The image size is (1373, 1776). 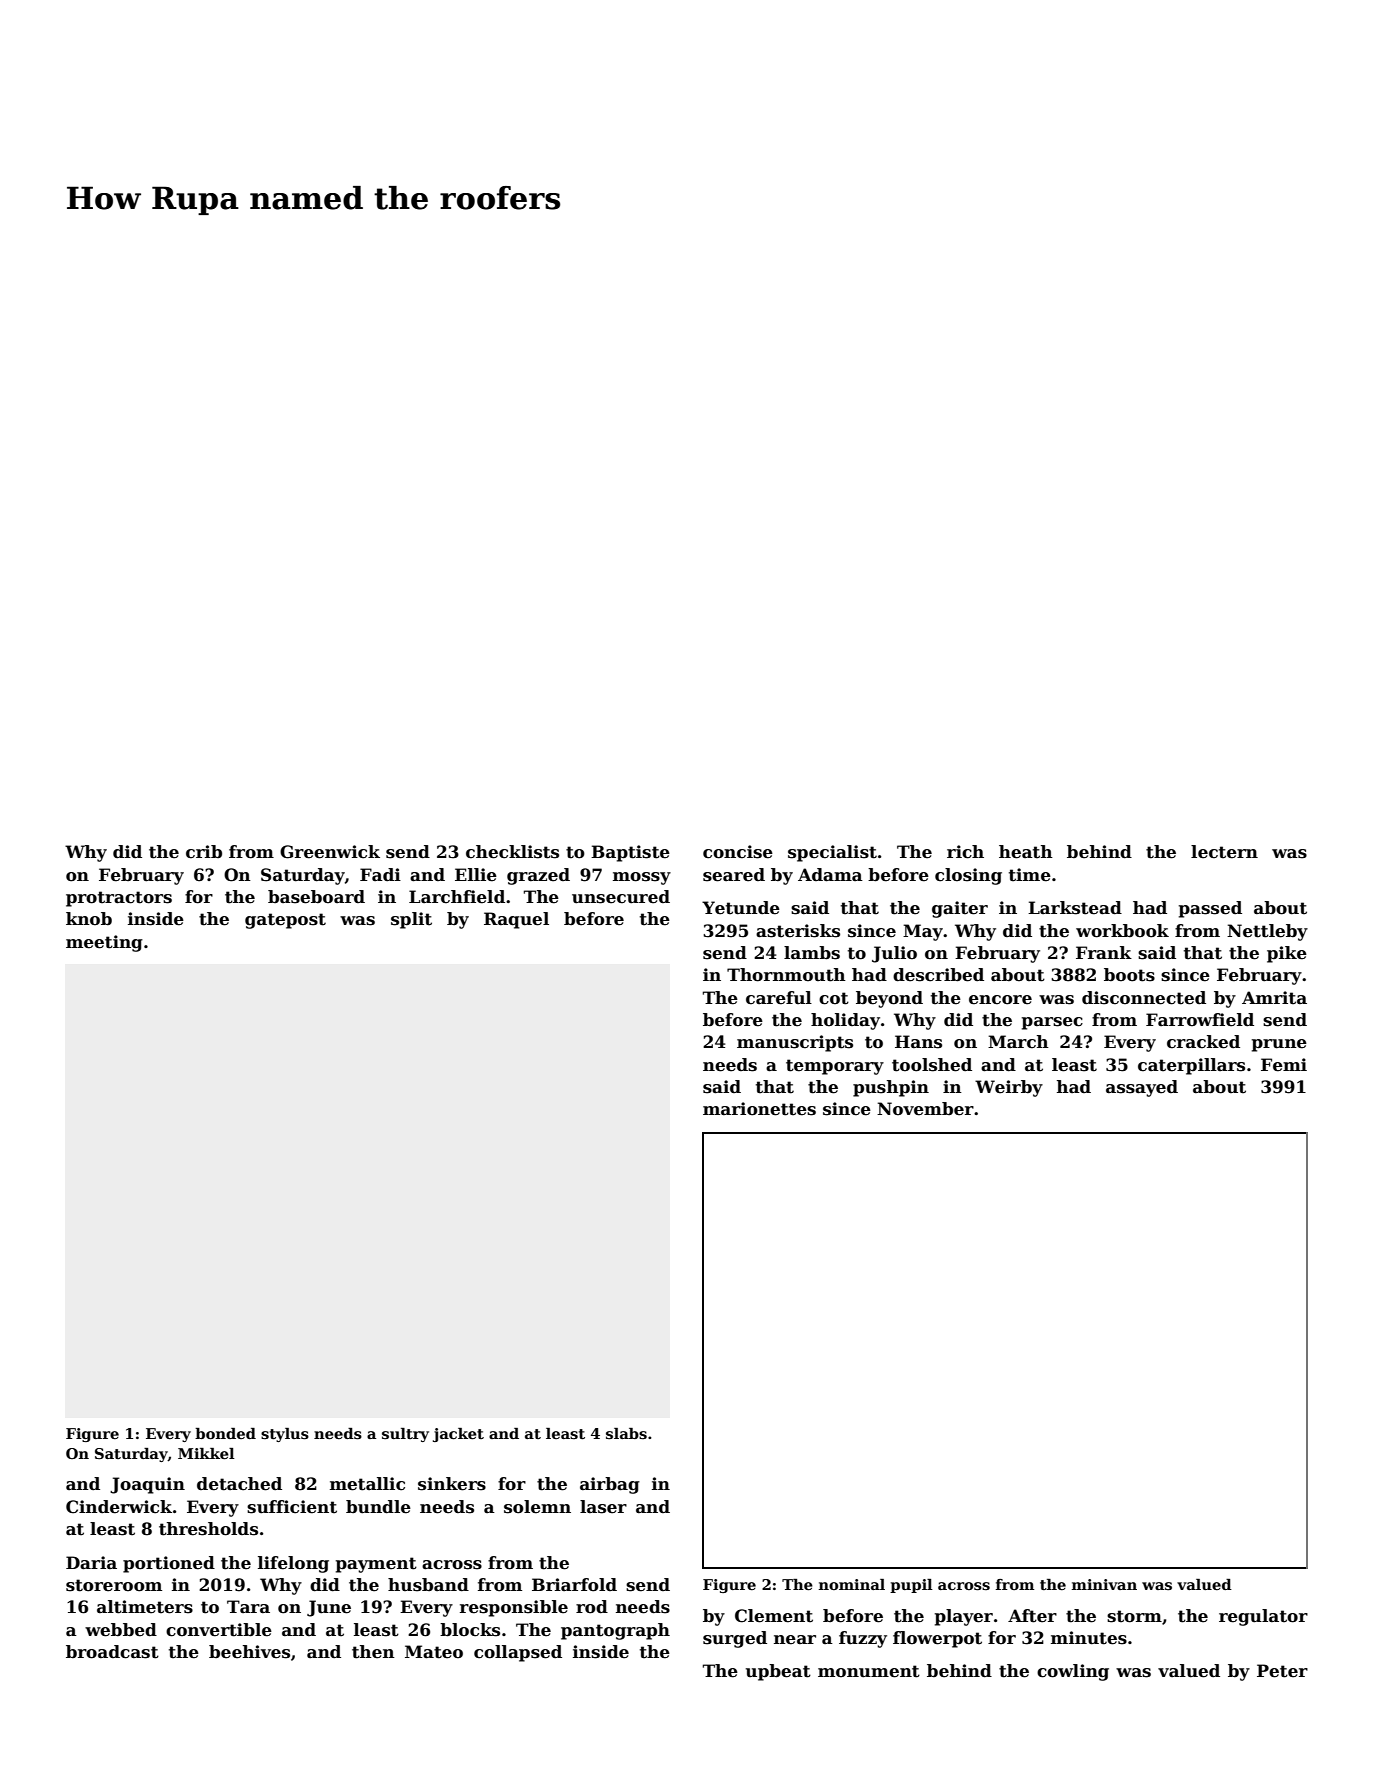 What do you see at coordinates (512, 852) in the image?
I see `checklists` at bounding box center [512, 852].
